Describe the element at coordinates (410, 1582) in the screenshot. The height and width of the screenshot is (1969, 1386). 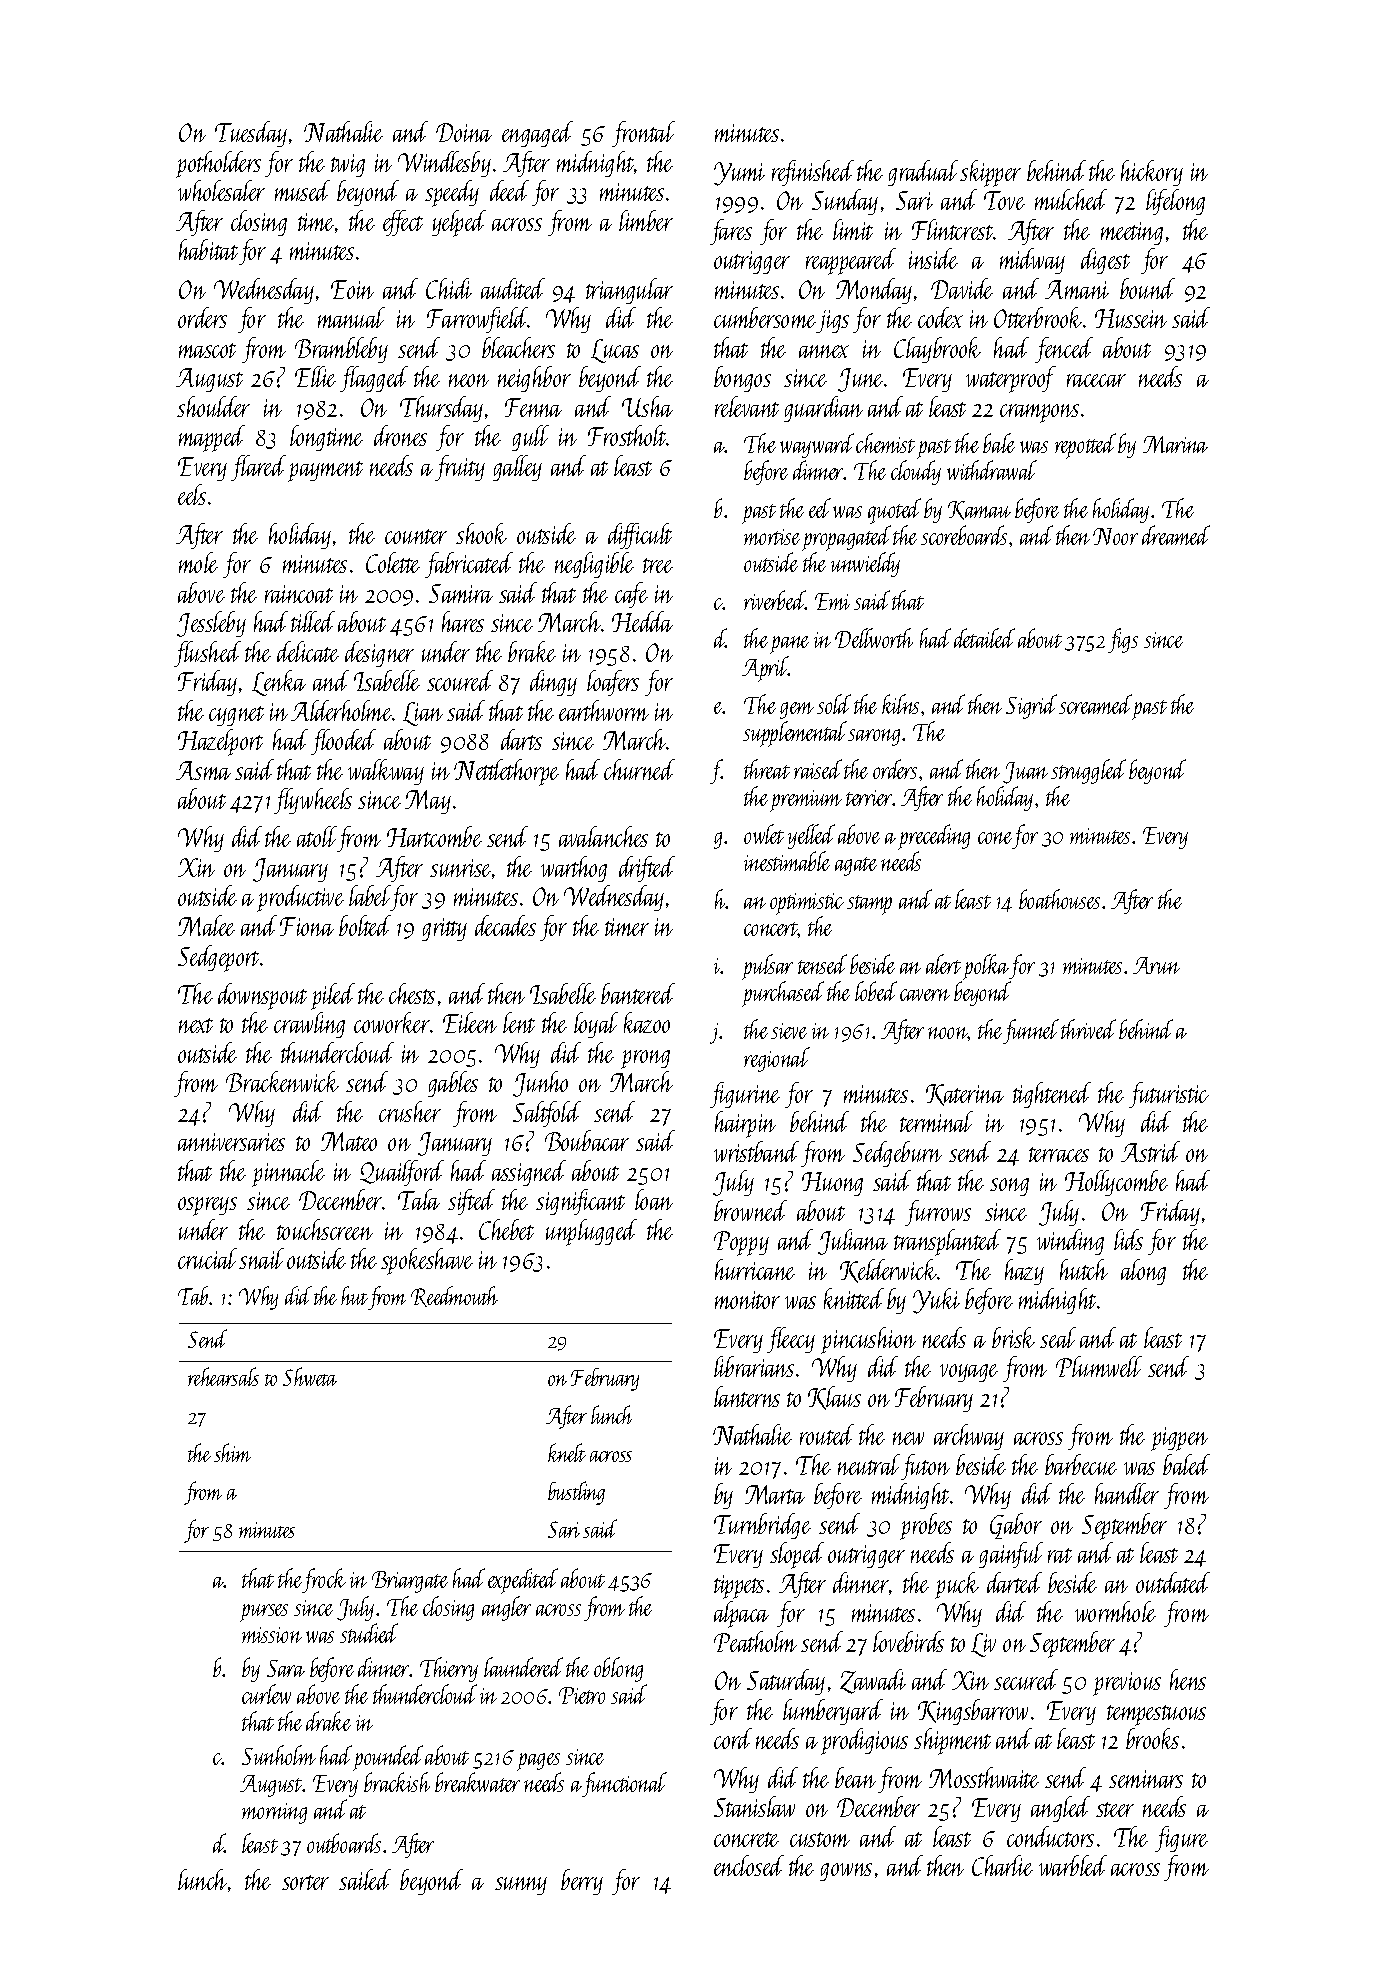
I see `Briargate` at that location.
